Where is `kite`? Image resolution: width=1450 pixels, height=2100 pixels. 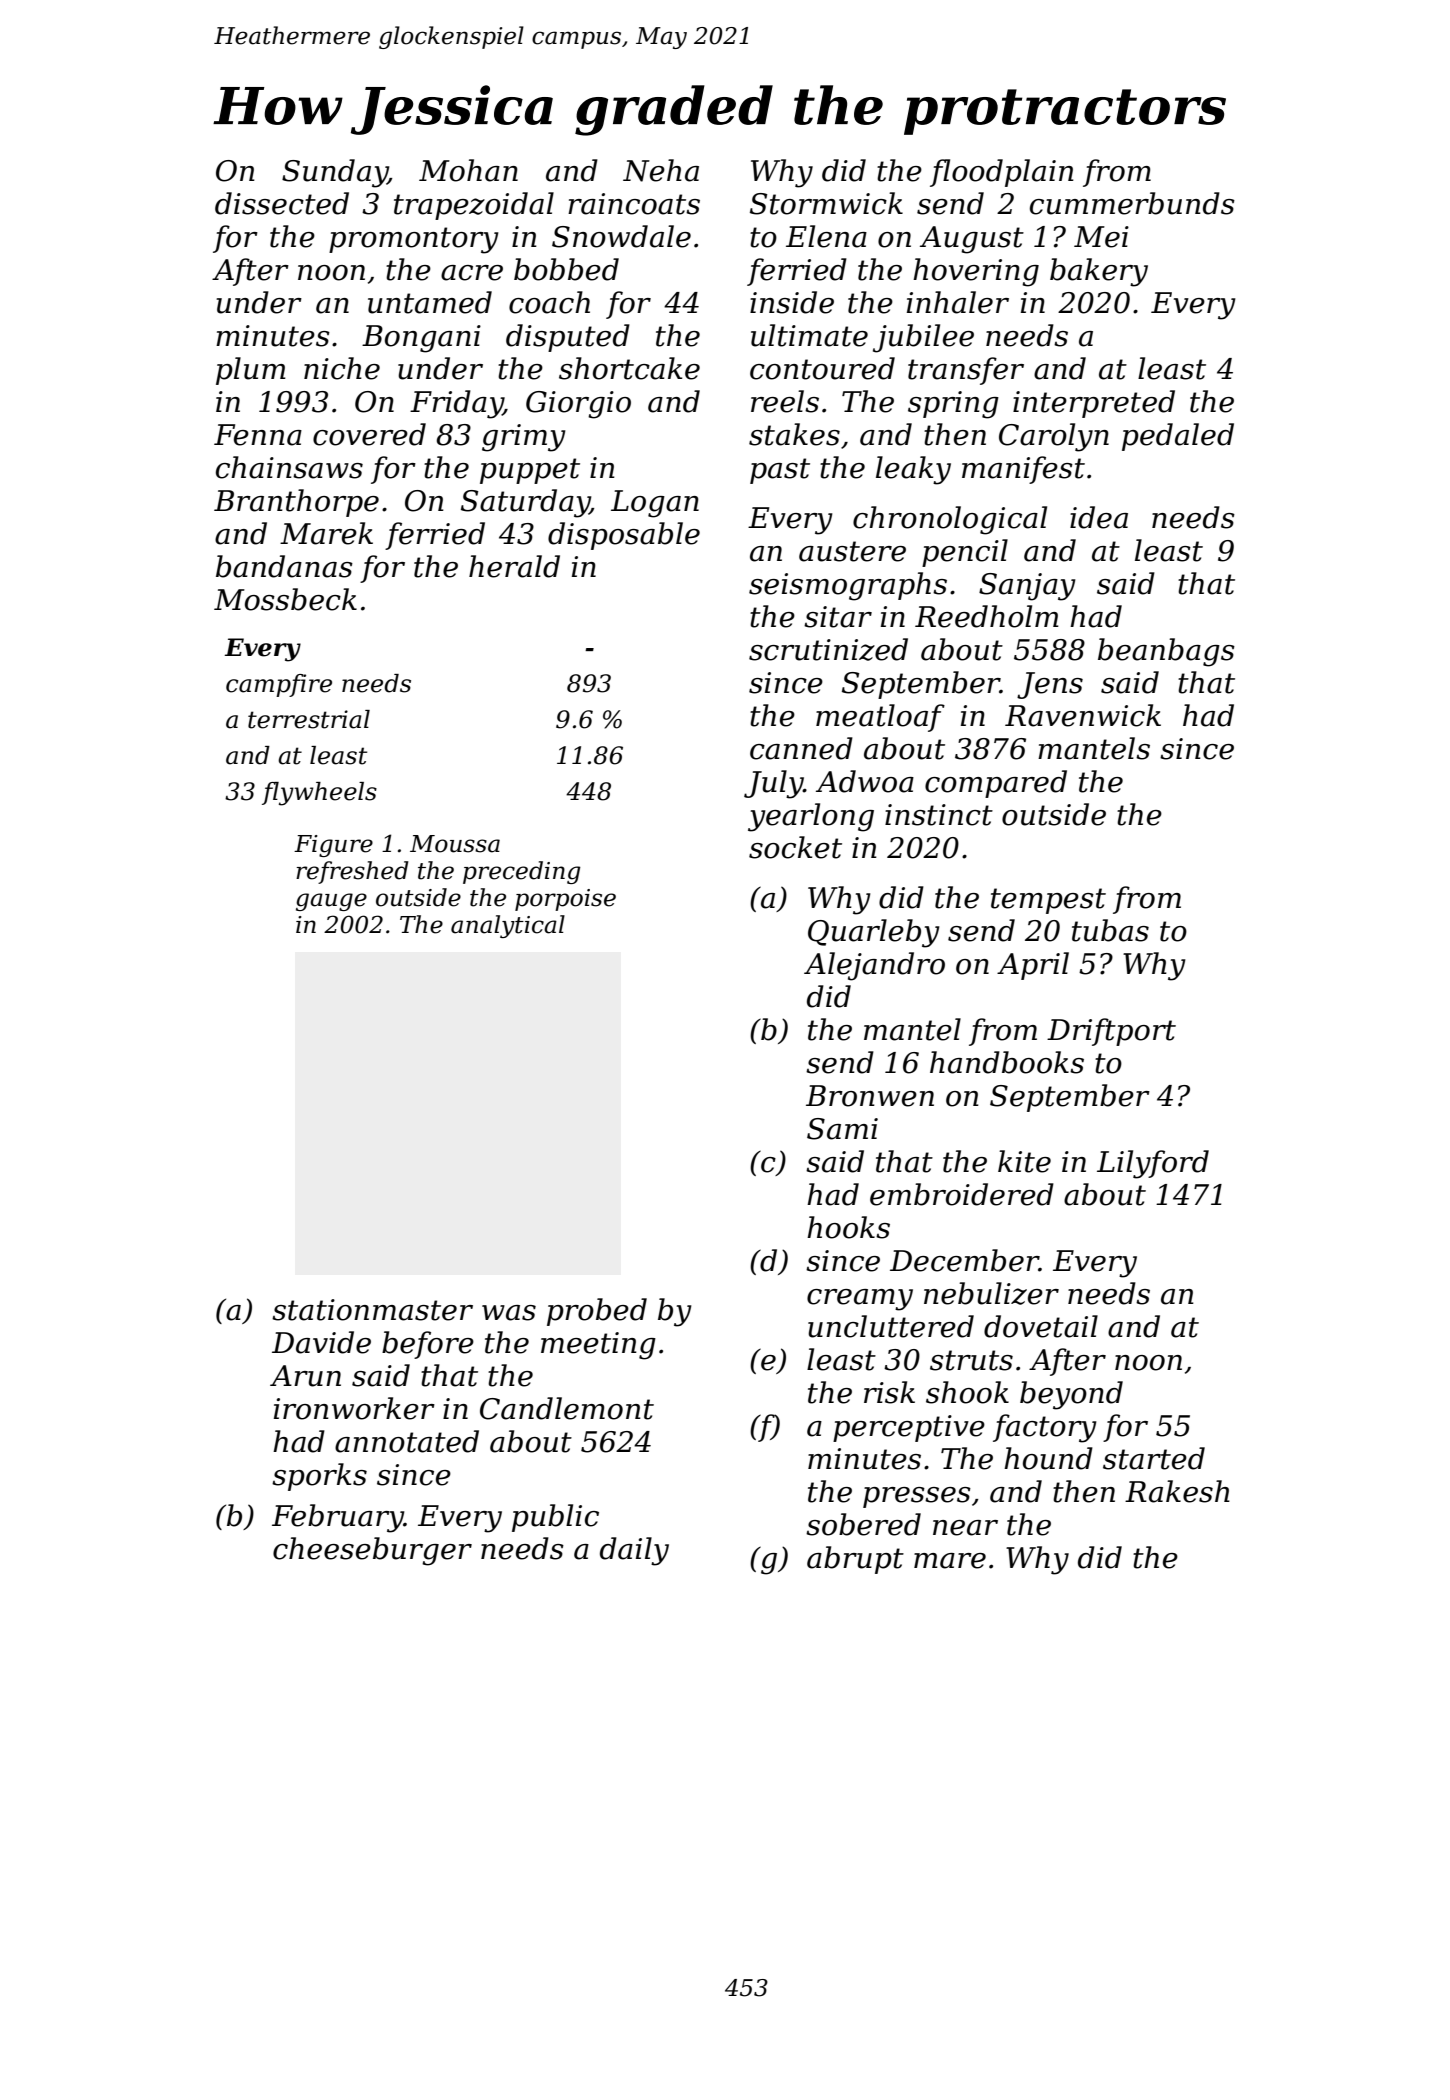
kite is located at coordinates (1024, 1161).
